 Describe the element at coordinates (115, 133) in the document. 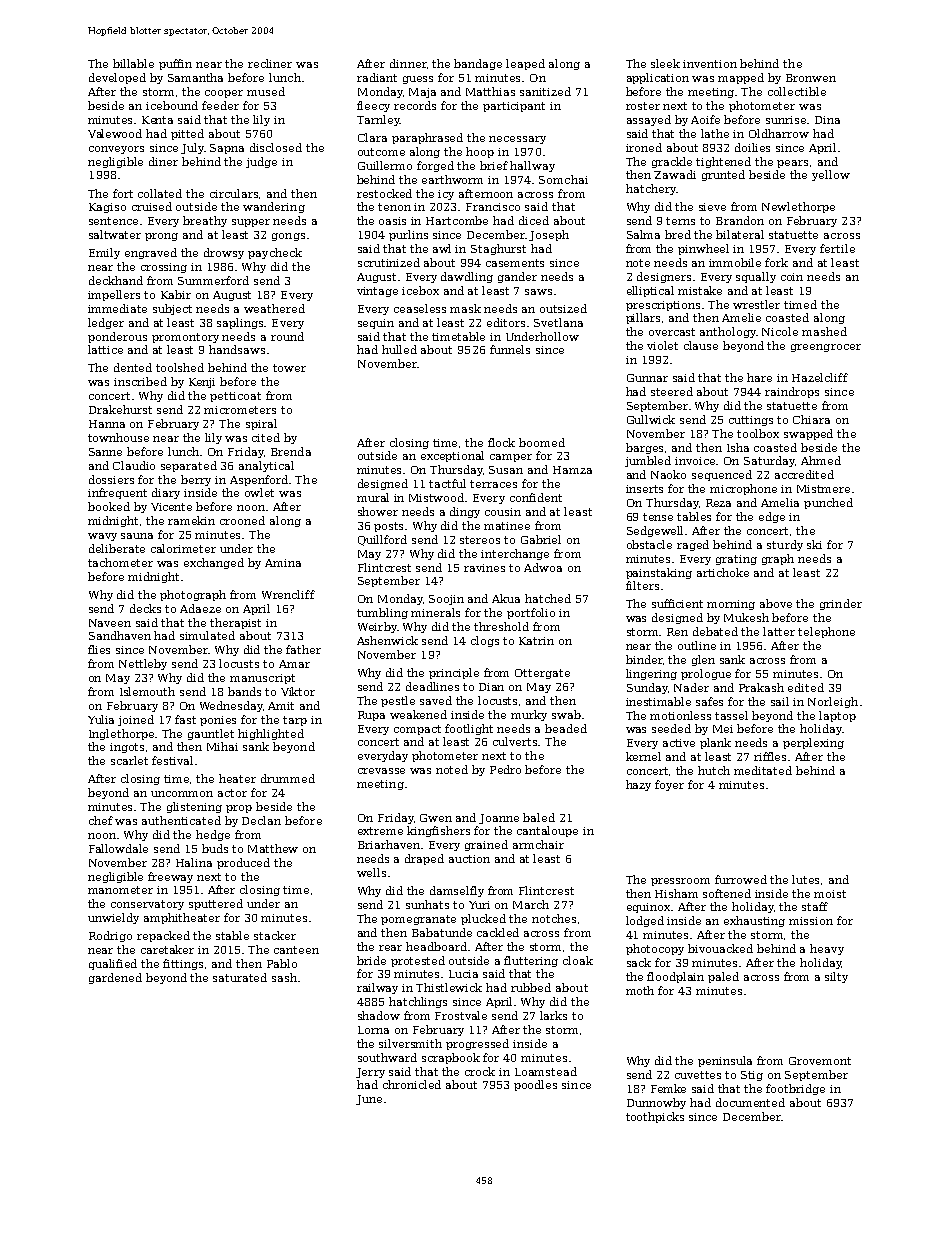

I see `Valewood` at that location.
